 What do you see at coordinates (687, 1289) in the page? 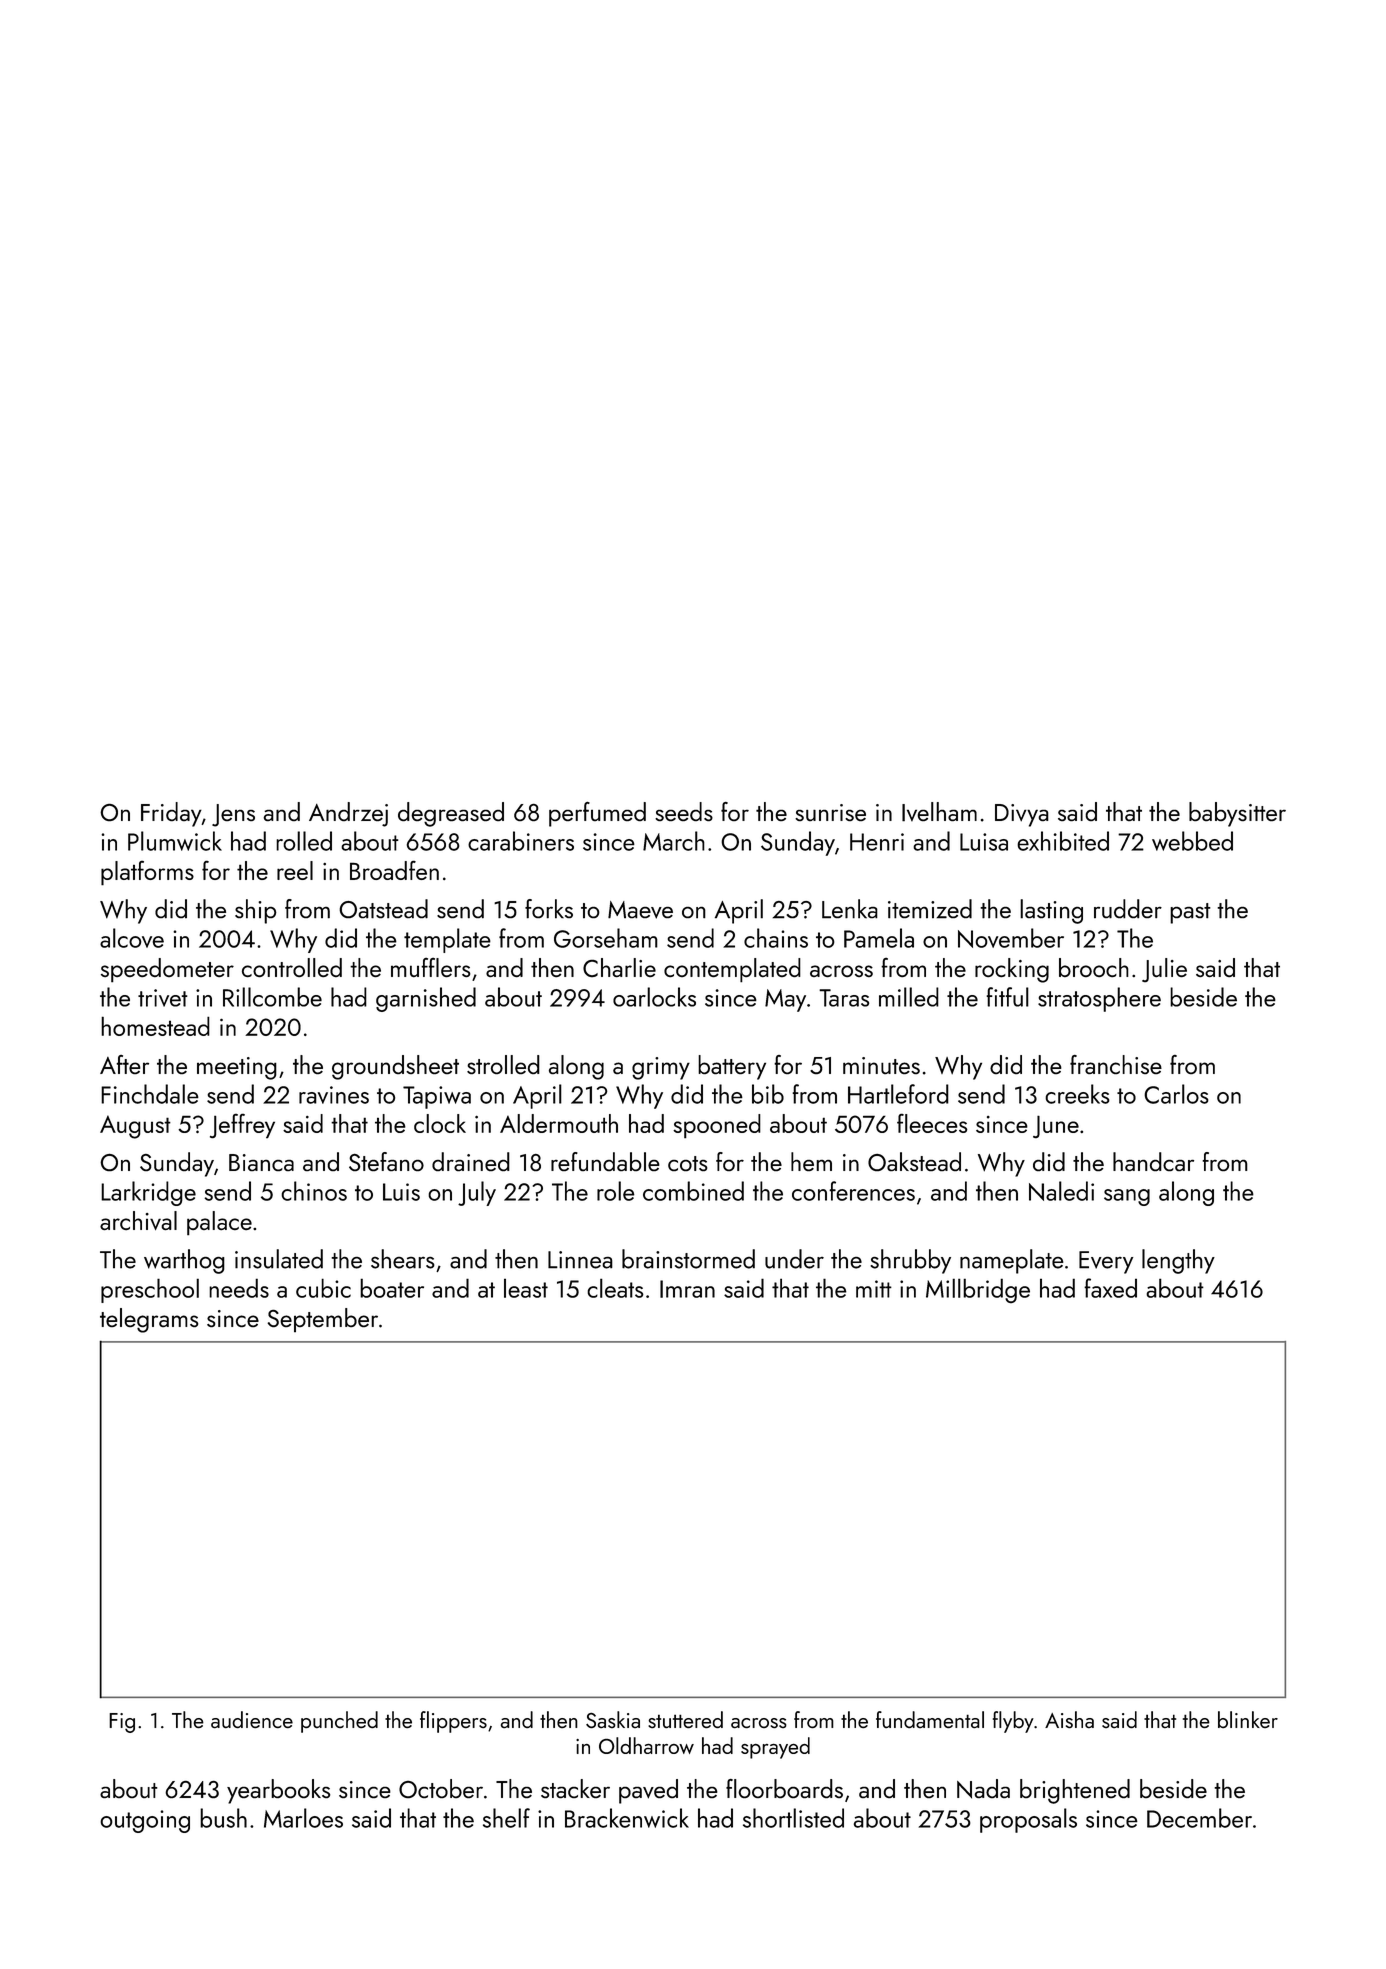
I see `Imran` at bounding box center [687, 1289].
